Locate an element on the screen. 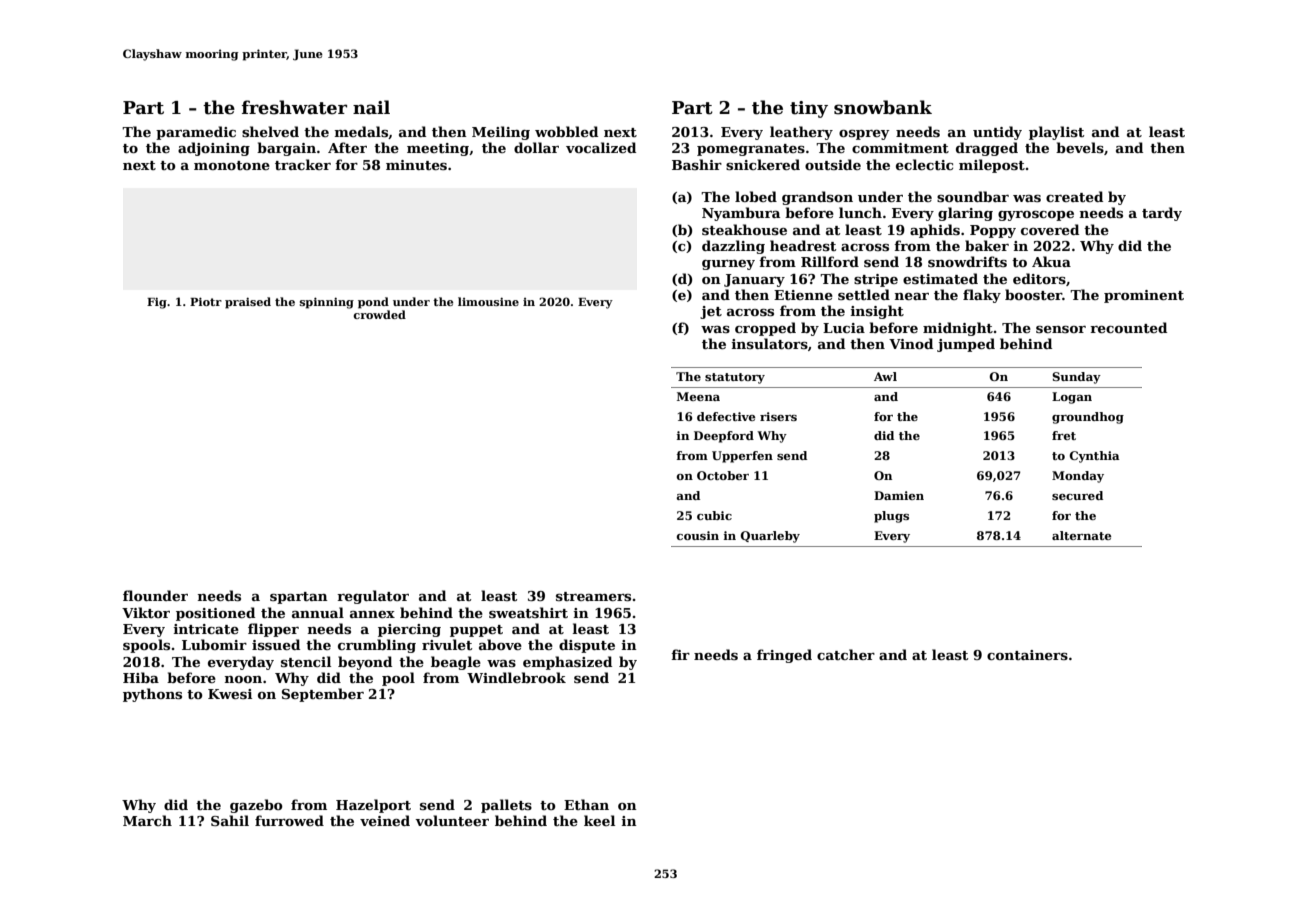  spinning is located at coordinates (327, 303).
